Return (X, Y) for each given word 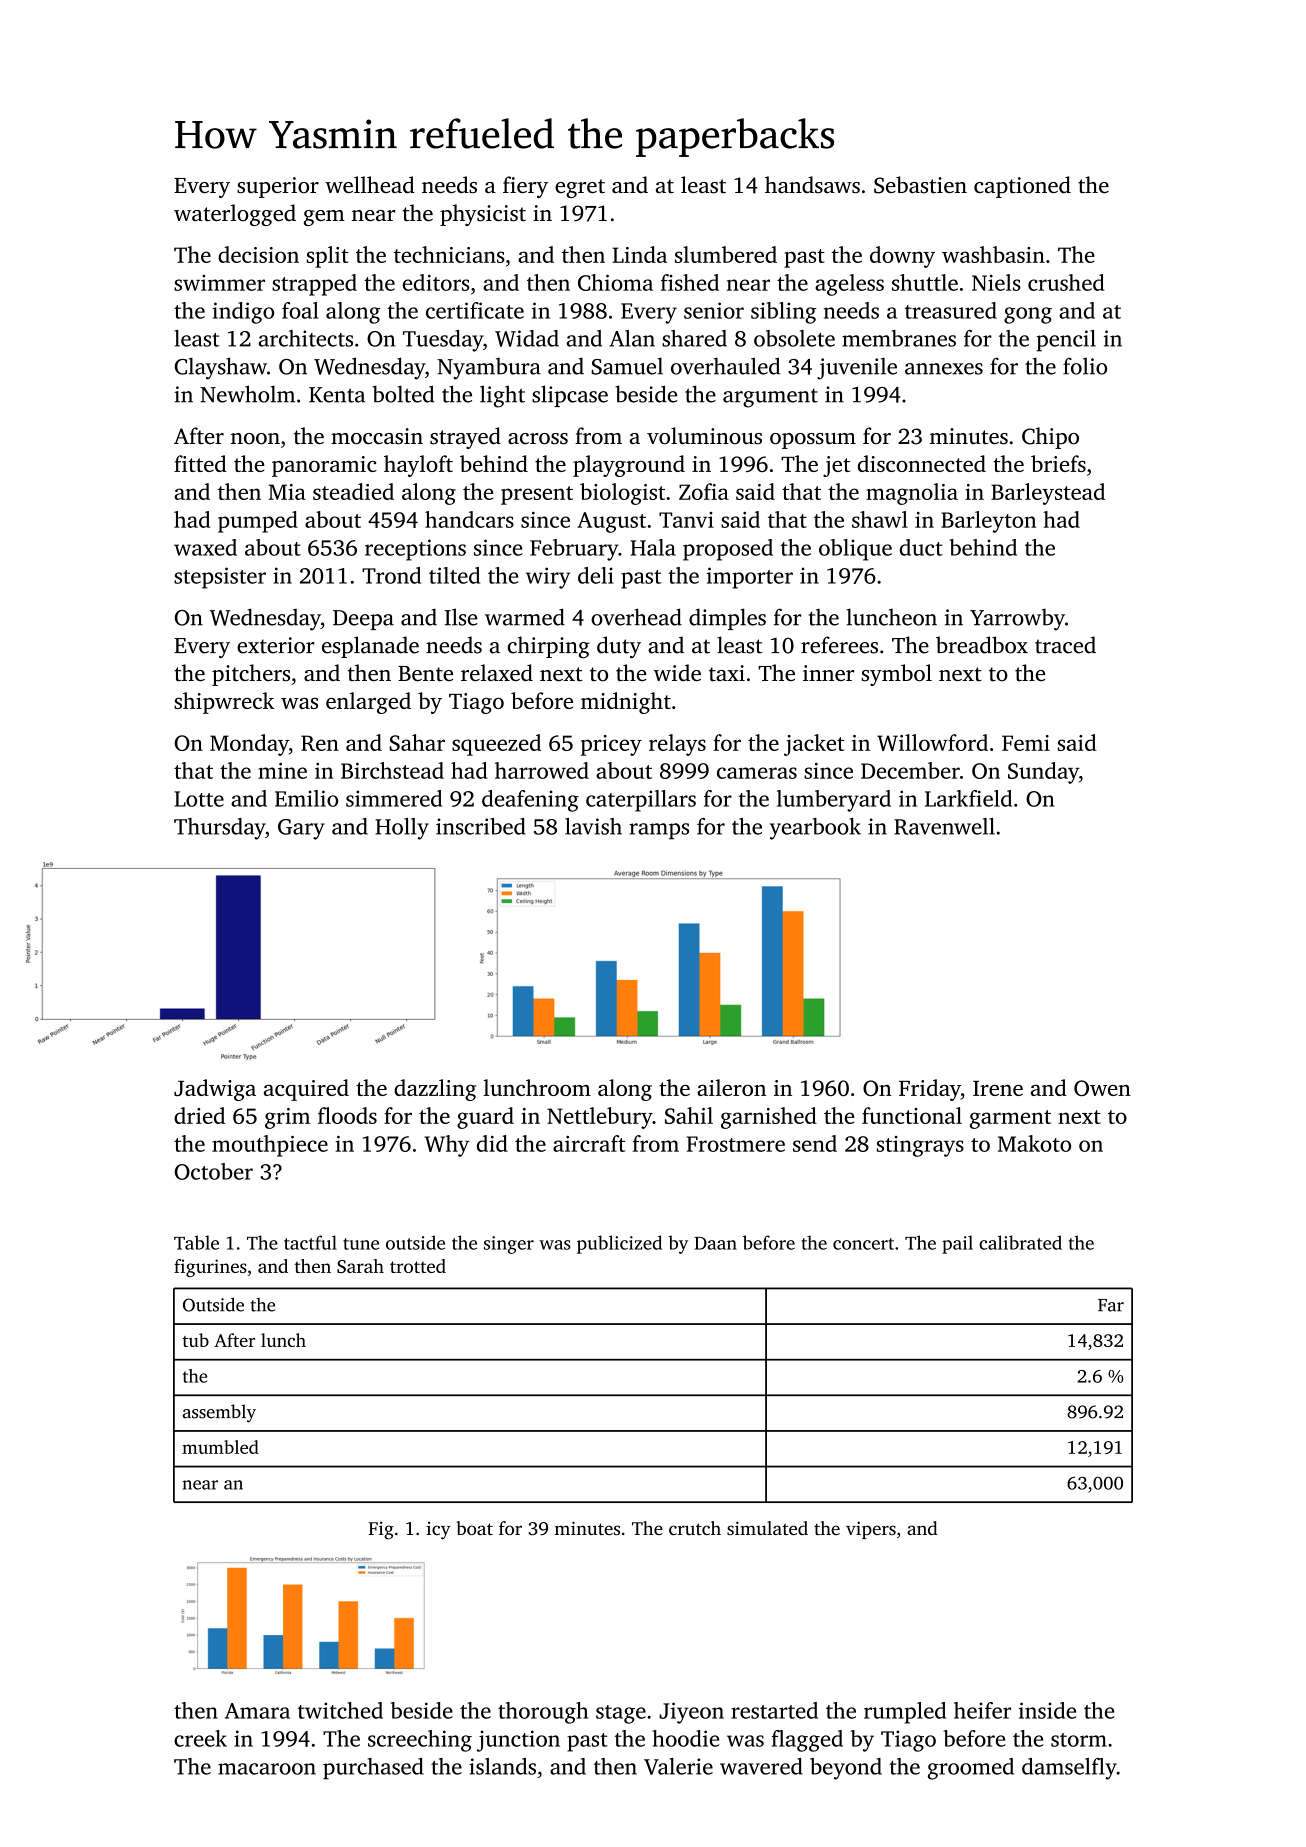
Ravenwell (944, 826)
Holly (402, 829)
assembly (219, 1413)
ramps (659, 831)
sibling (784, 313)
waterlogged (235, 215)
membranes (899, 338)
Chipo (1050, 438)
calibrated (1020, 1242)
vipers (871, 1530)
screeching (420, 1741)
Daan (715, 1243)
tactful (310, 1242)
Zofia (704, 491)
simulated (767, 1528)
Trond (391, 575)
